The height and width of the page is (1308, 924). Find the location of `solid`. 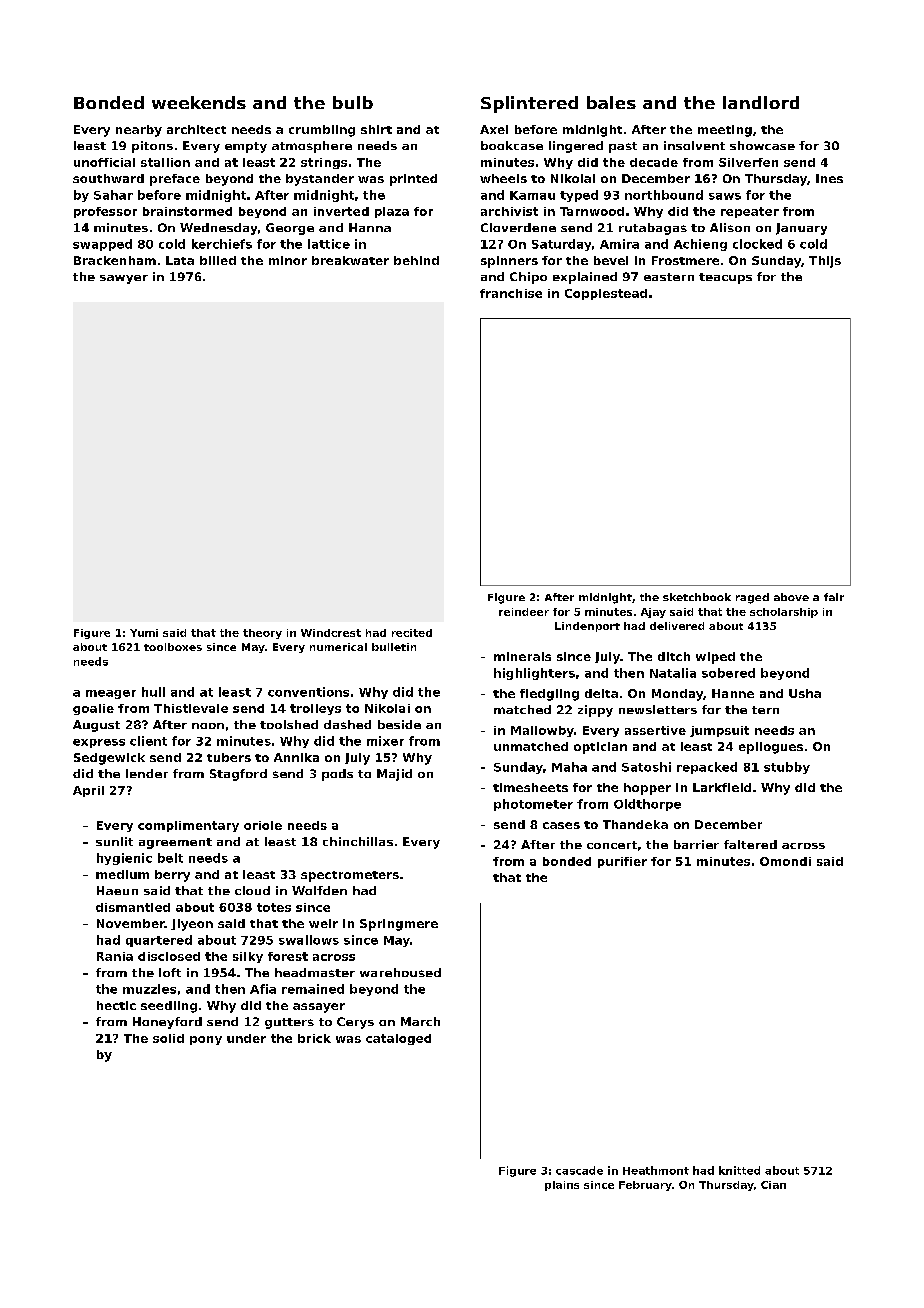

solid is located at coordinates (168, 1038).
